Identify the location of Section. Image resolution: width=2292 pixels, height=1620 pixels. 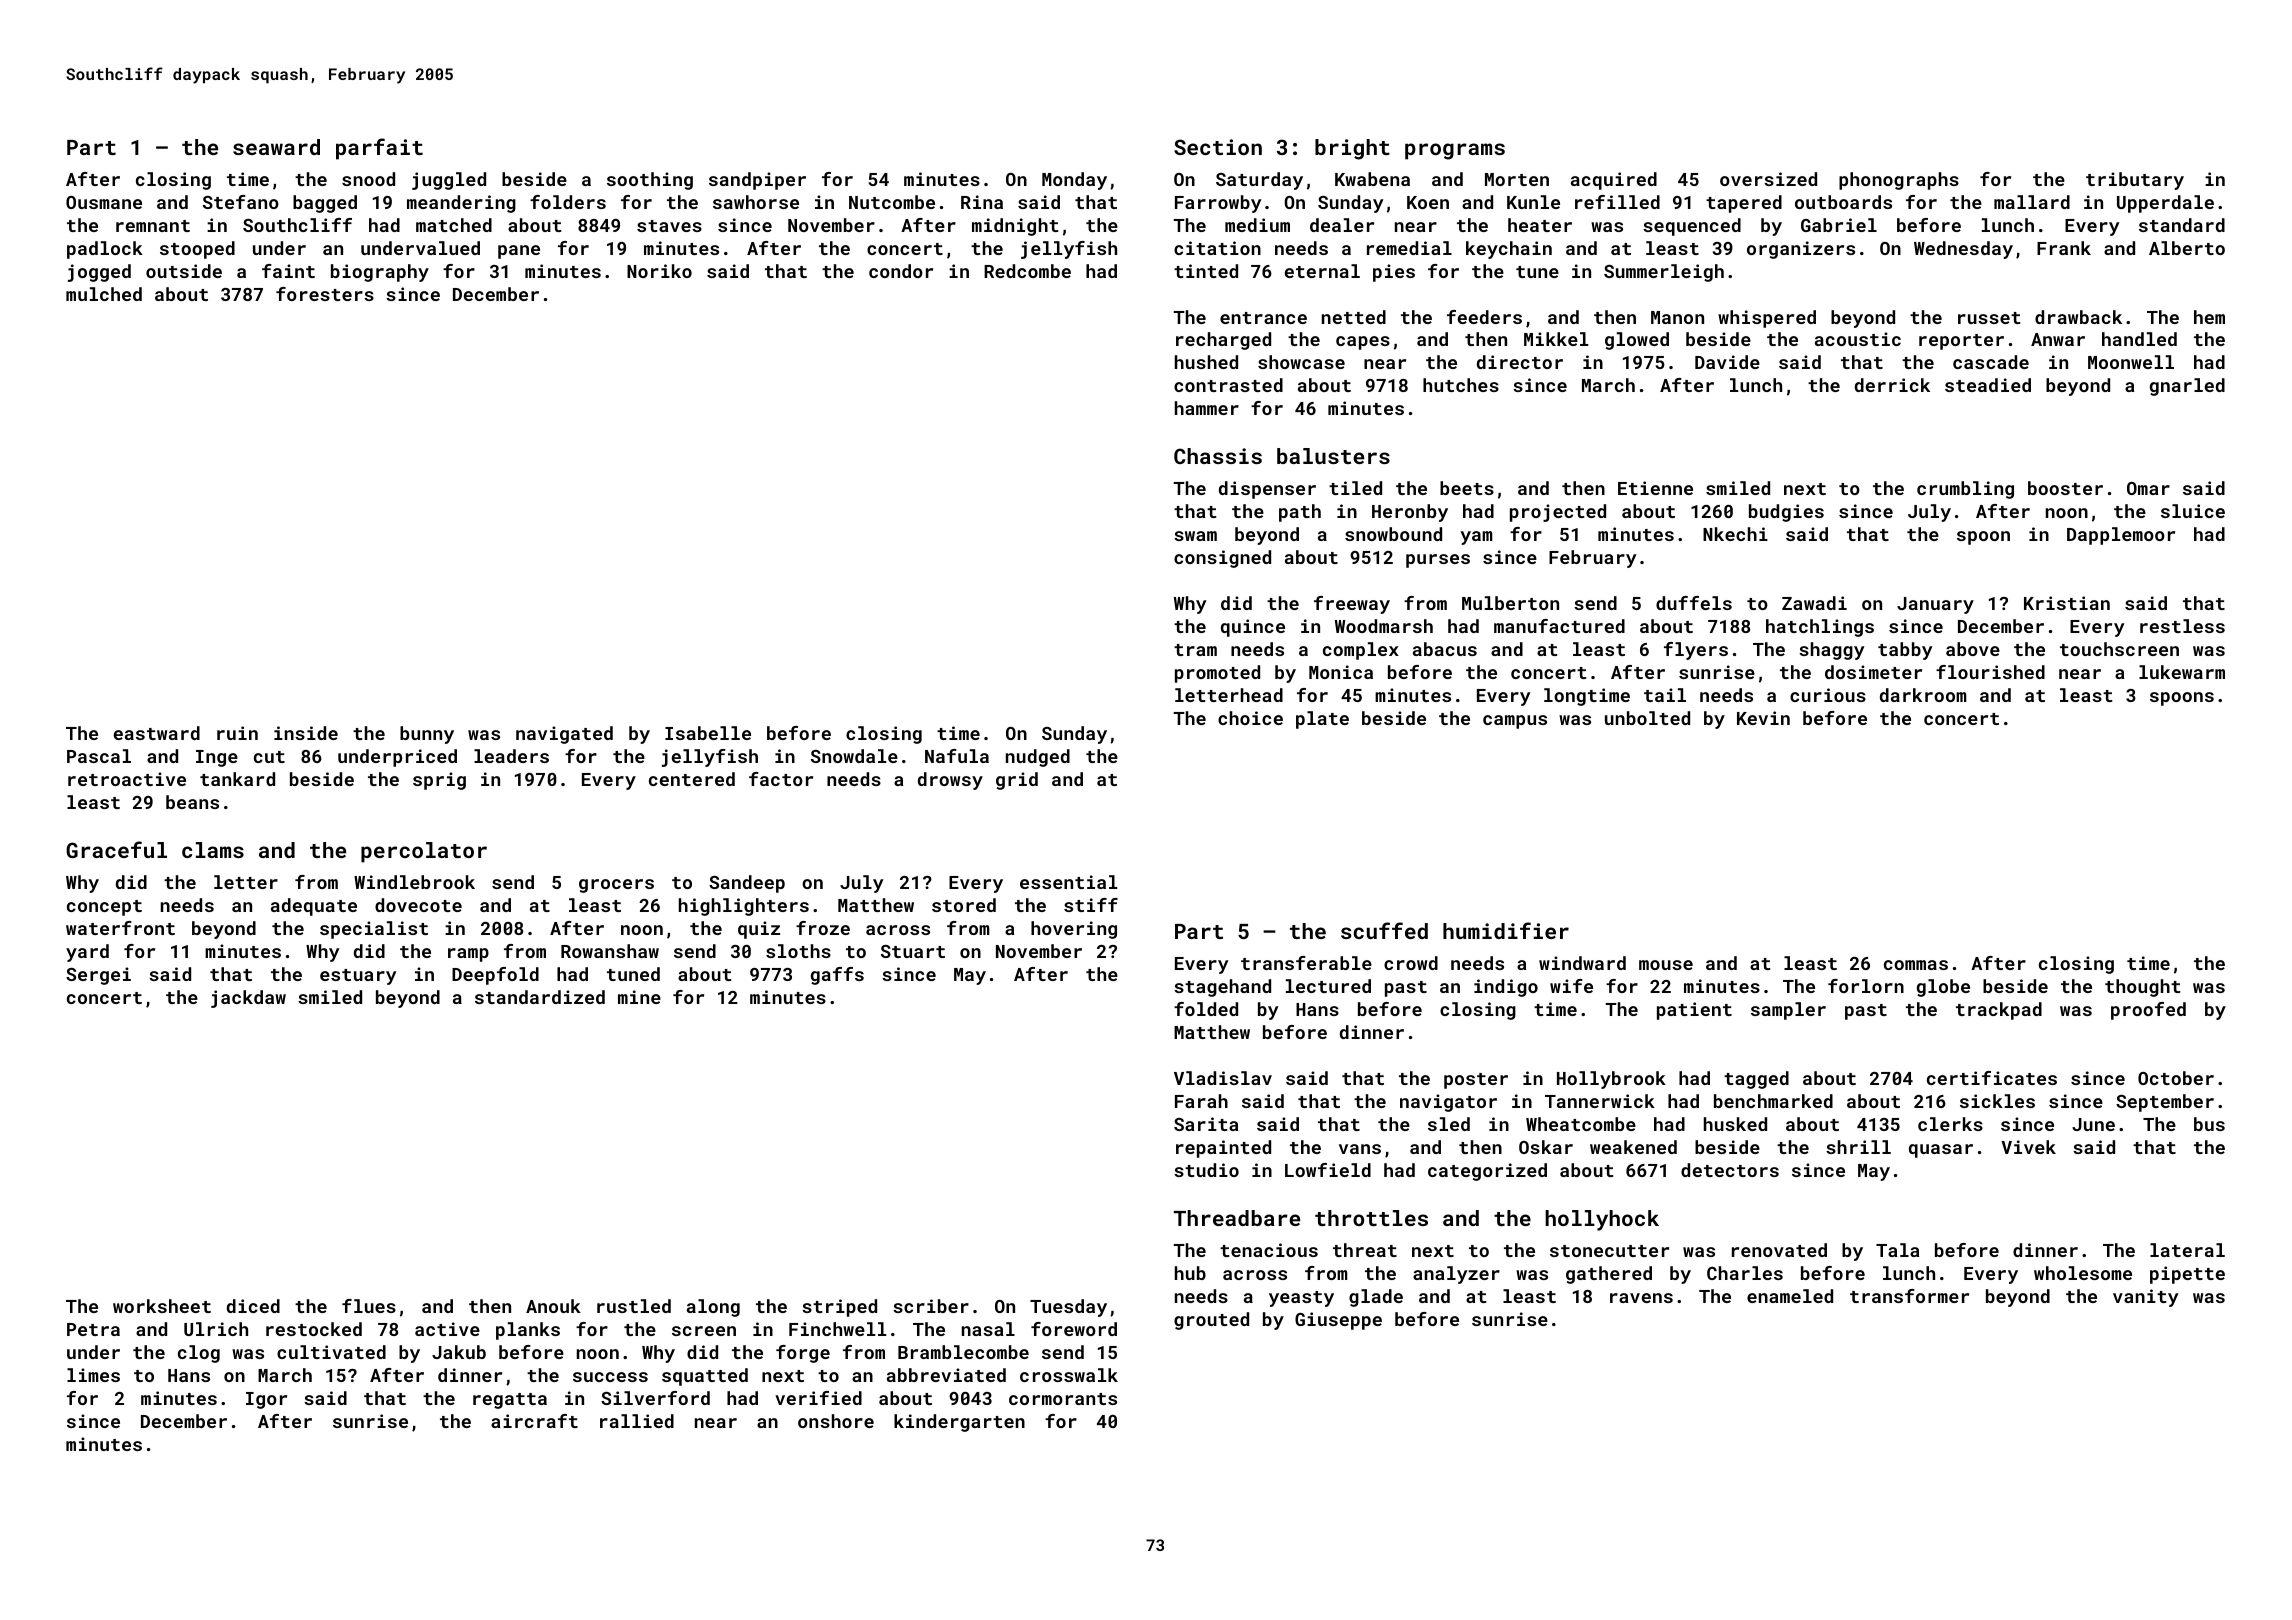
(1218, 147).
